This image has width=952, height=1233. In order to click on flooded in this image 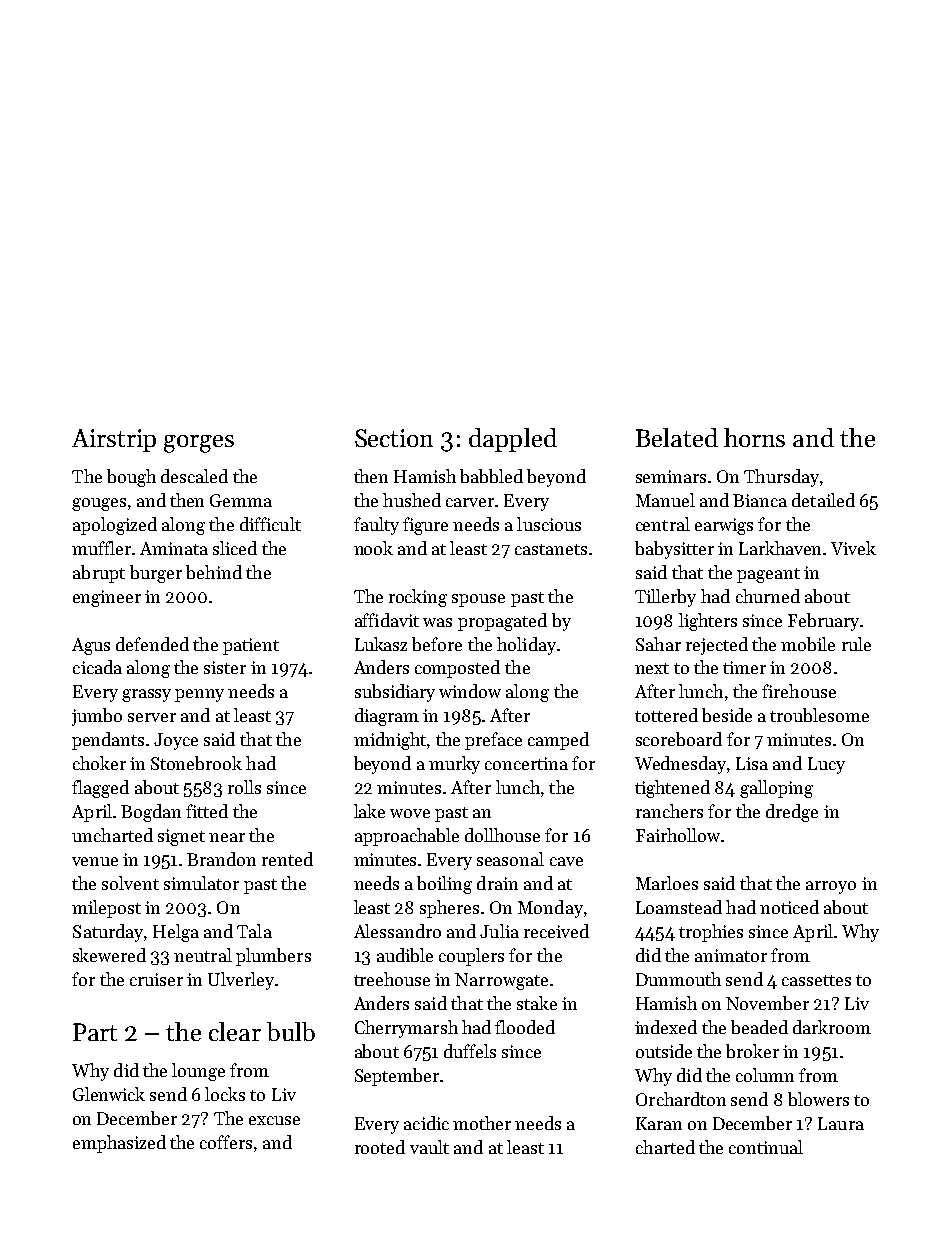, I will do `click(525, 1027)`.
